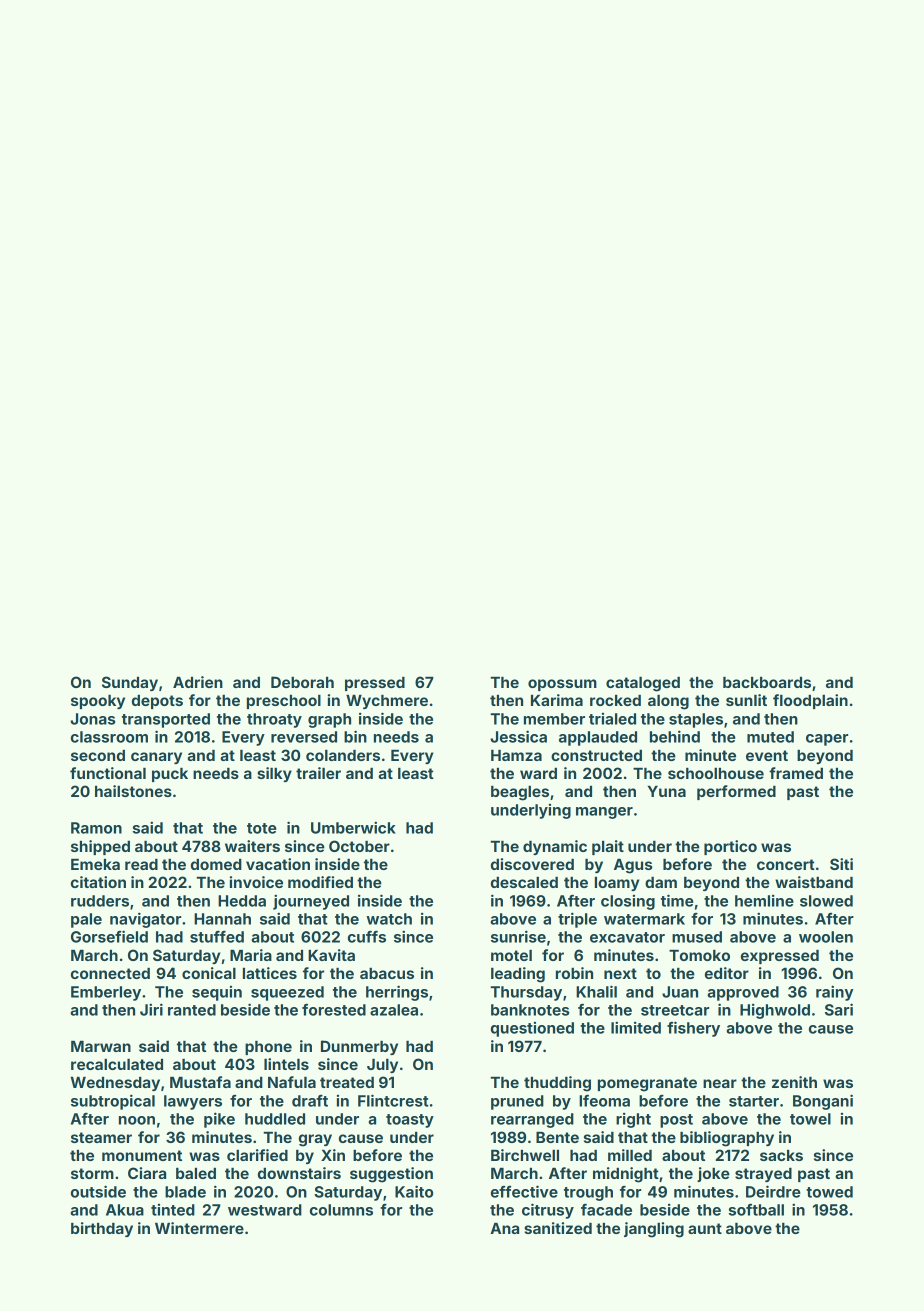 Image resolution: width=924 pixels, height=1311 pixels. What do you see at coordinates (92, 719) in the page?
I see `Jonas` at bounding box center [92, 719].
